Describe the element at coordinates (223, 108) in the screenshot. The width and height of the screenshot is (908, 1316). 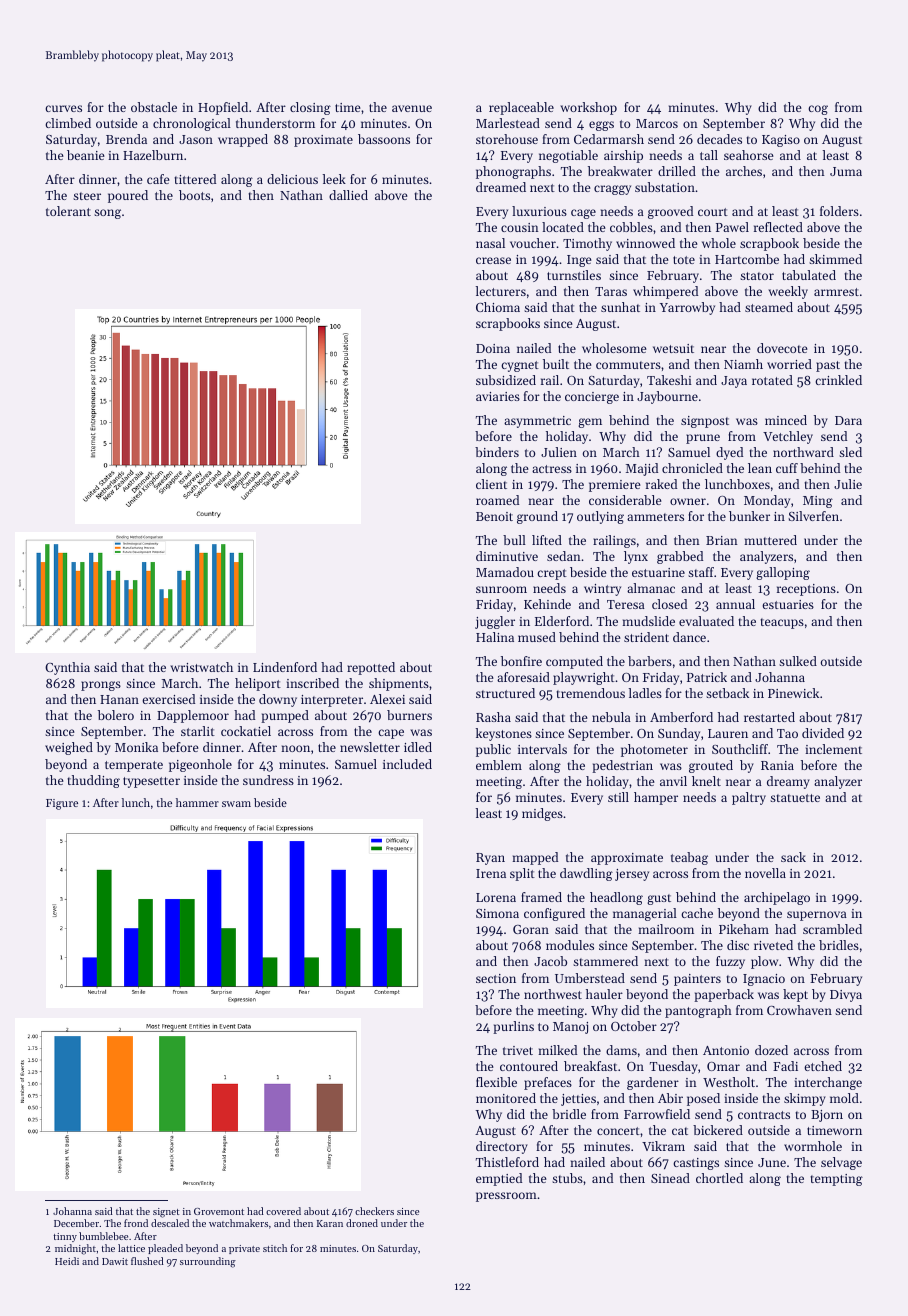
I see `Hopfield` at that location.
